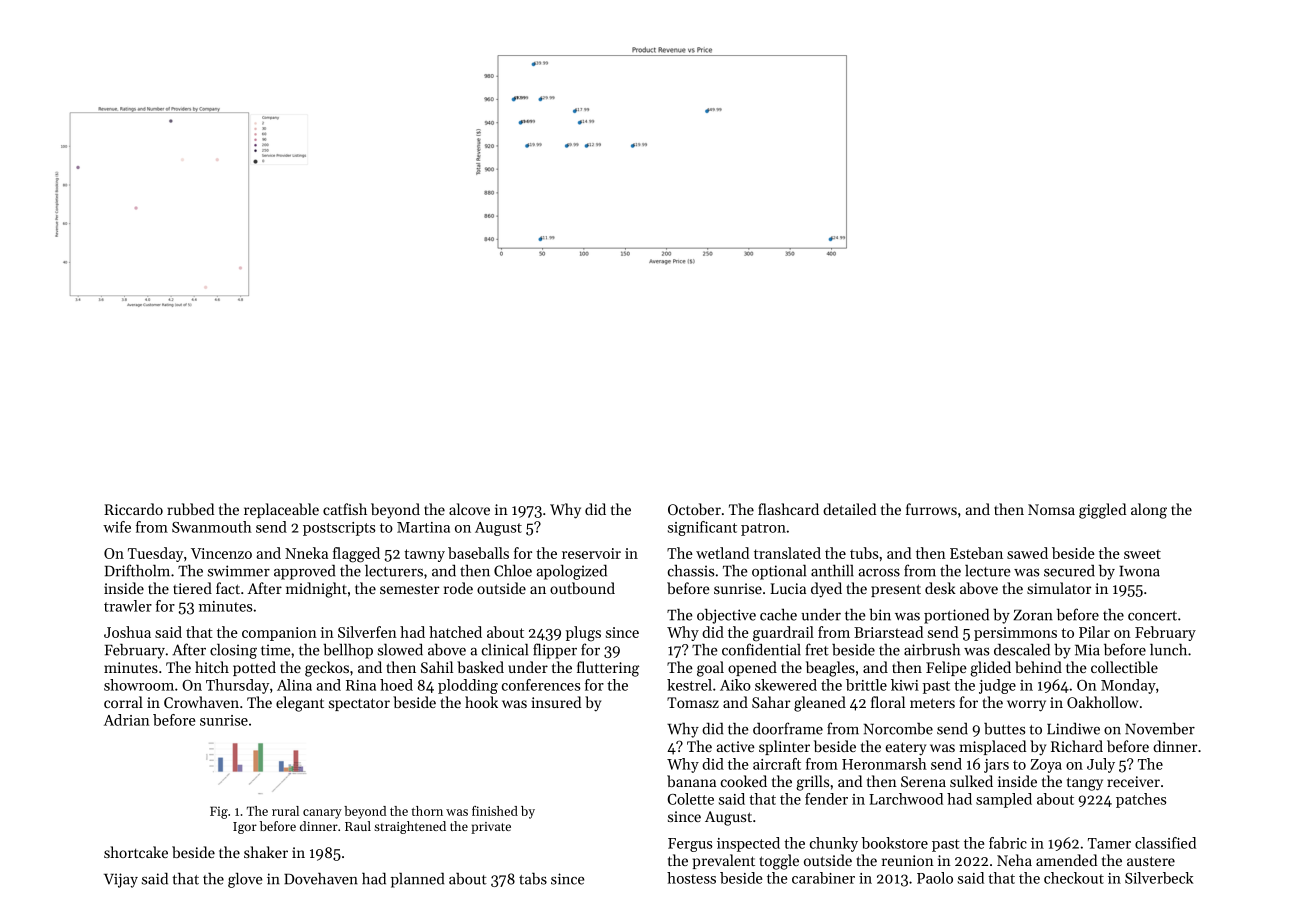  I want to click on tubs, so click(864, 553).
